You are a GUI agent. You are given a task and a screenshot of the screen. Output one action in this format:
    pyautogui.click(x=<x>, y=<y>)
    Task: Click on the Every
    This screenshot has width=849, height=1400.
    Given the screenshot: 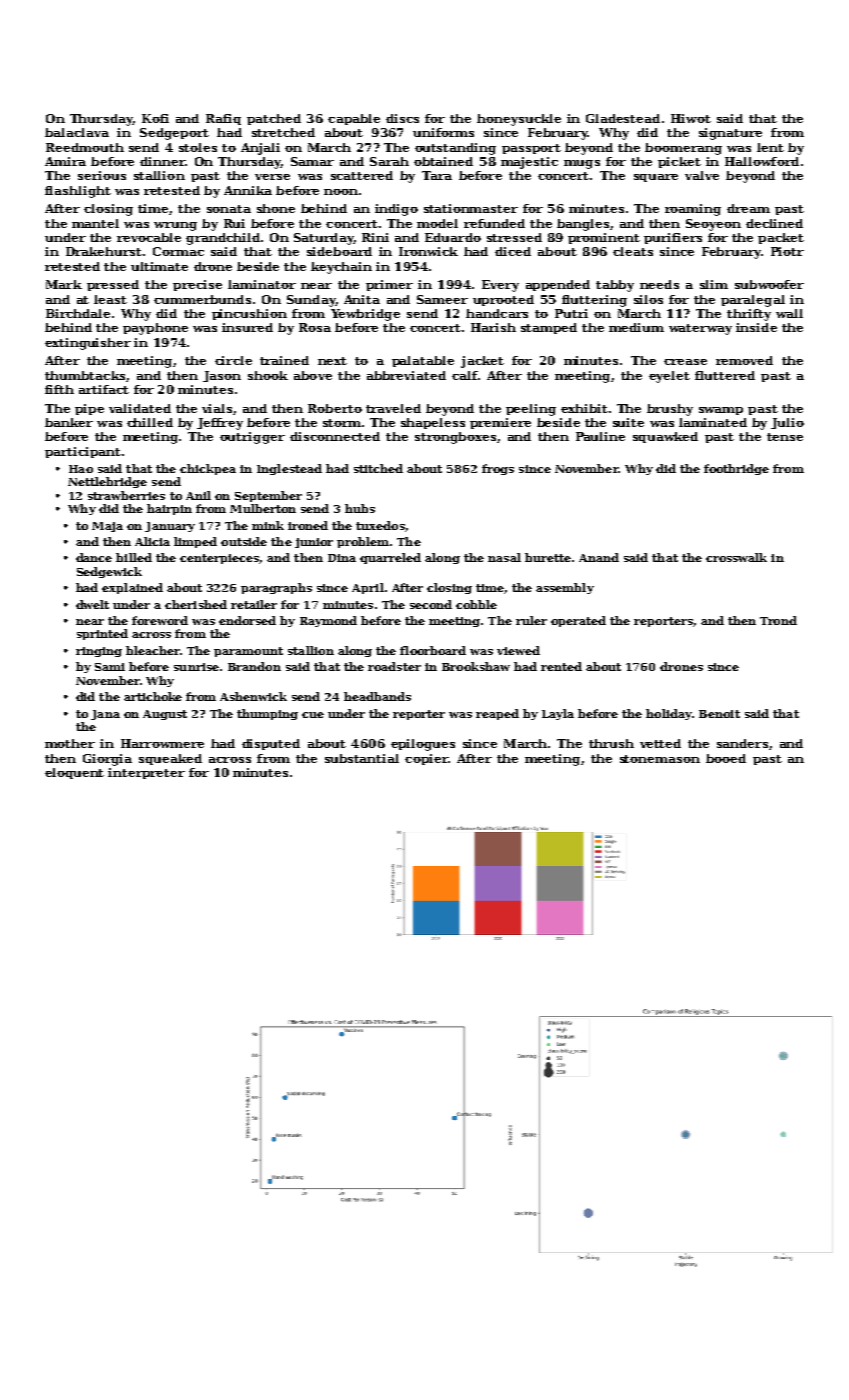 What is the action you would take?
    pyautogui.click(x=500, y=286)
